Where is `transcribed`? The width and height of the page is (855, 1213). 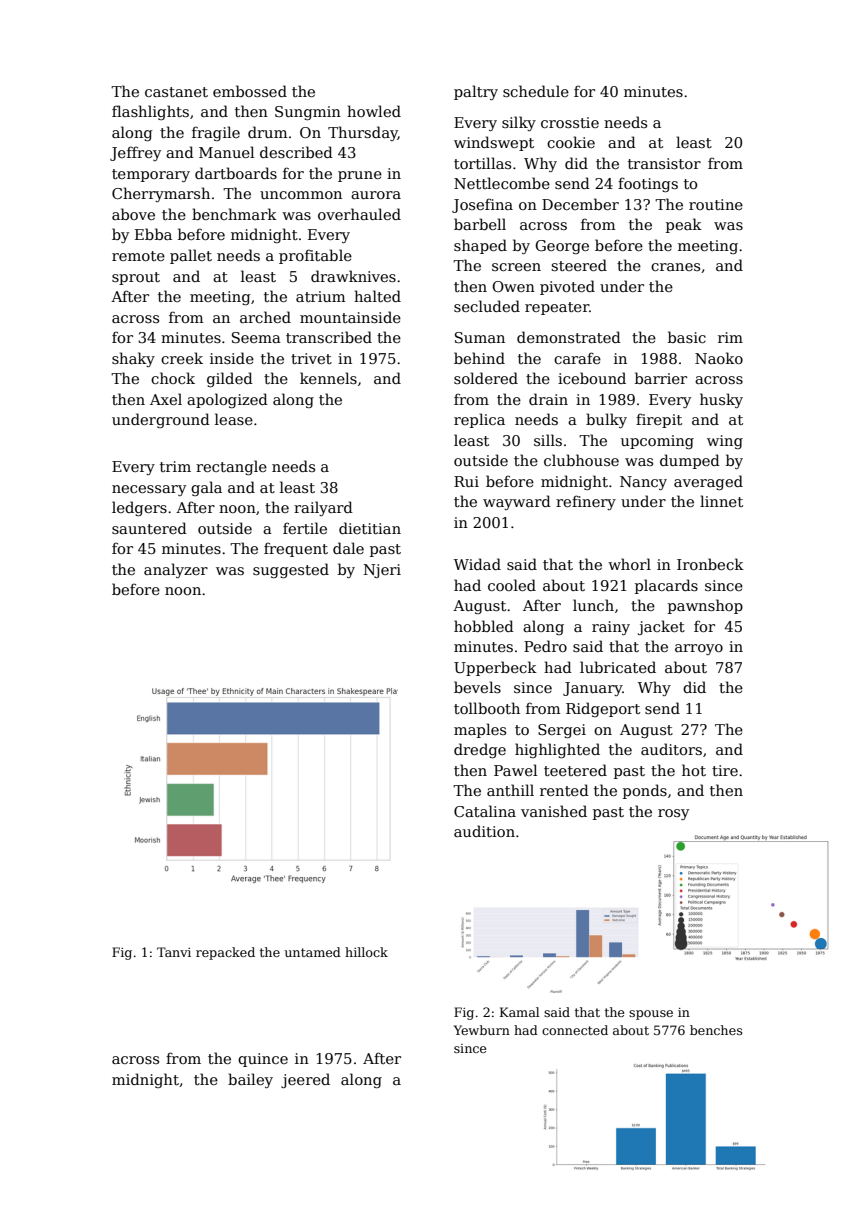
transcribed is located at coordinates (329, 337).
